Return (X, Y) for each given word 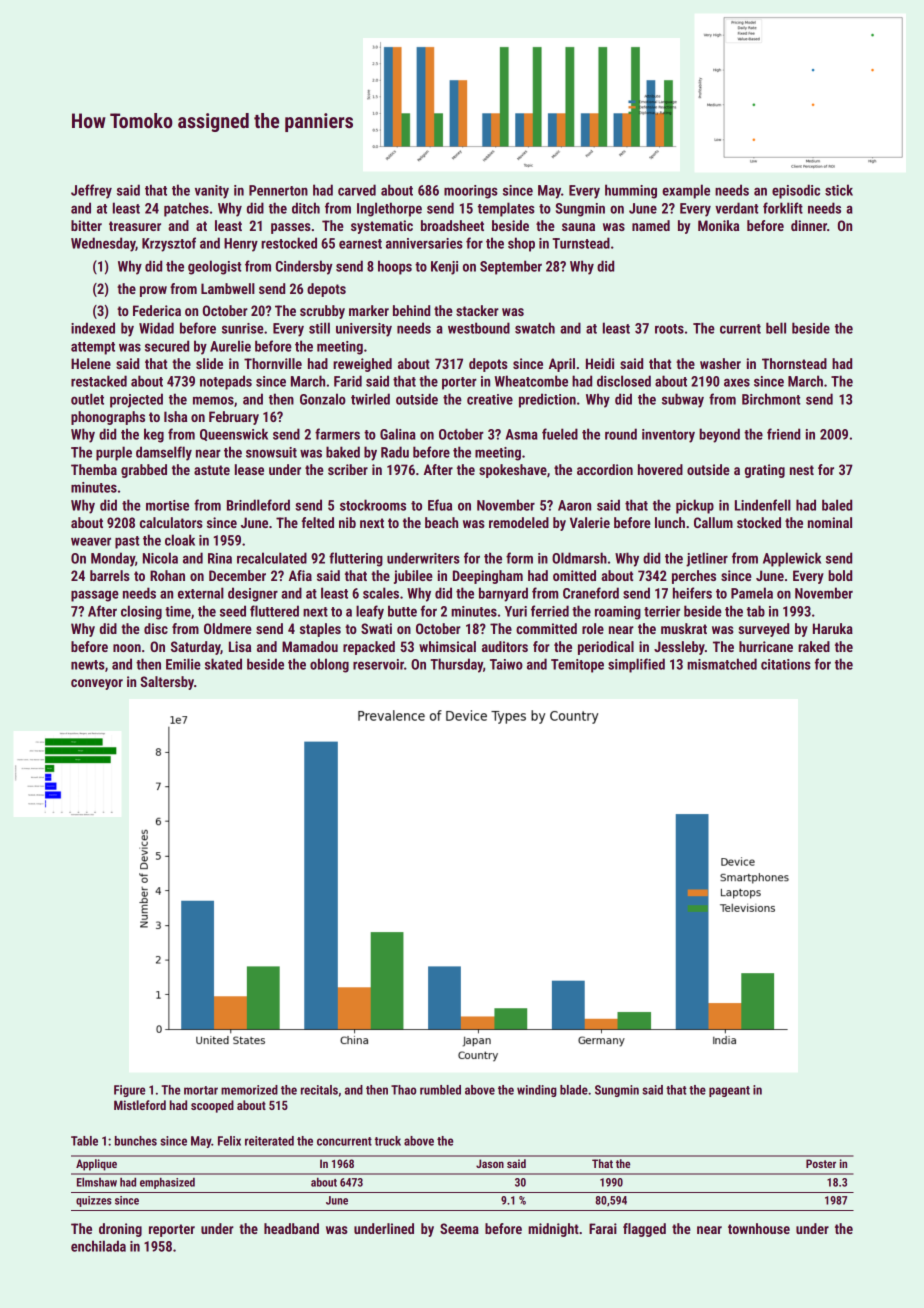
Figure (129, 1091)
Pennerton (278, 190)
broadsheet (452, 225)
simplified (636, 665)
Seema (459, 1228)
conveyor (97, 684)
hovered (660, 469)
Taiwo (506, 664)
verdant (736, 208)
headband (291, 1228)
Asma (522, 434)
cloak (180, 540)
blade (574, 1090)
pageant (729, 1091)
